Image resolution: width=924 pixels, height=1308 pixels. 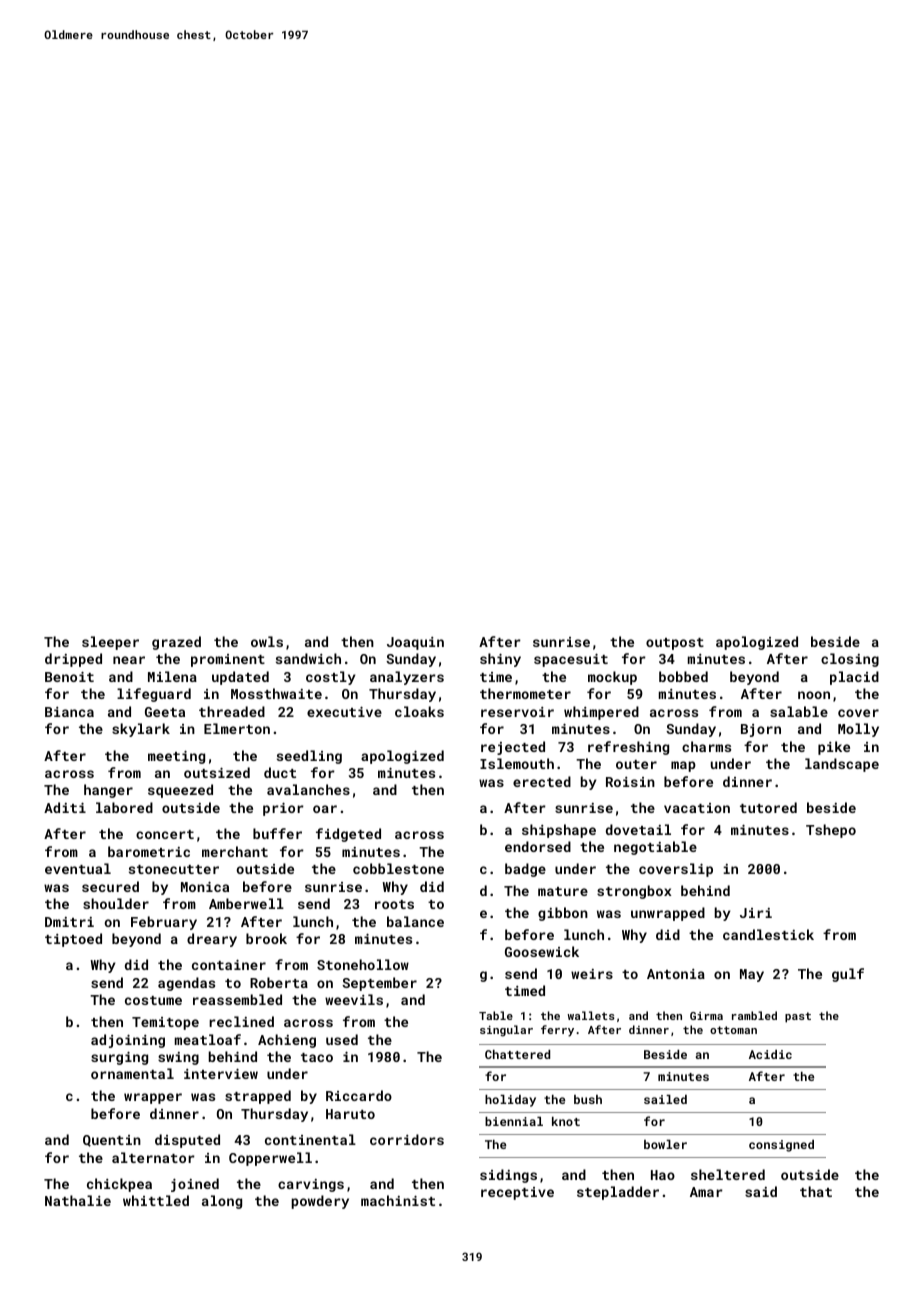 I want to click on wallets, so click(x=591, y=1015).
